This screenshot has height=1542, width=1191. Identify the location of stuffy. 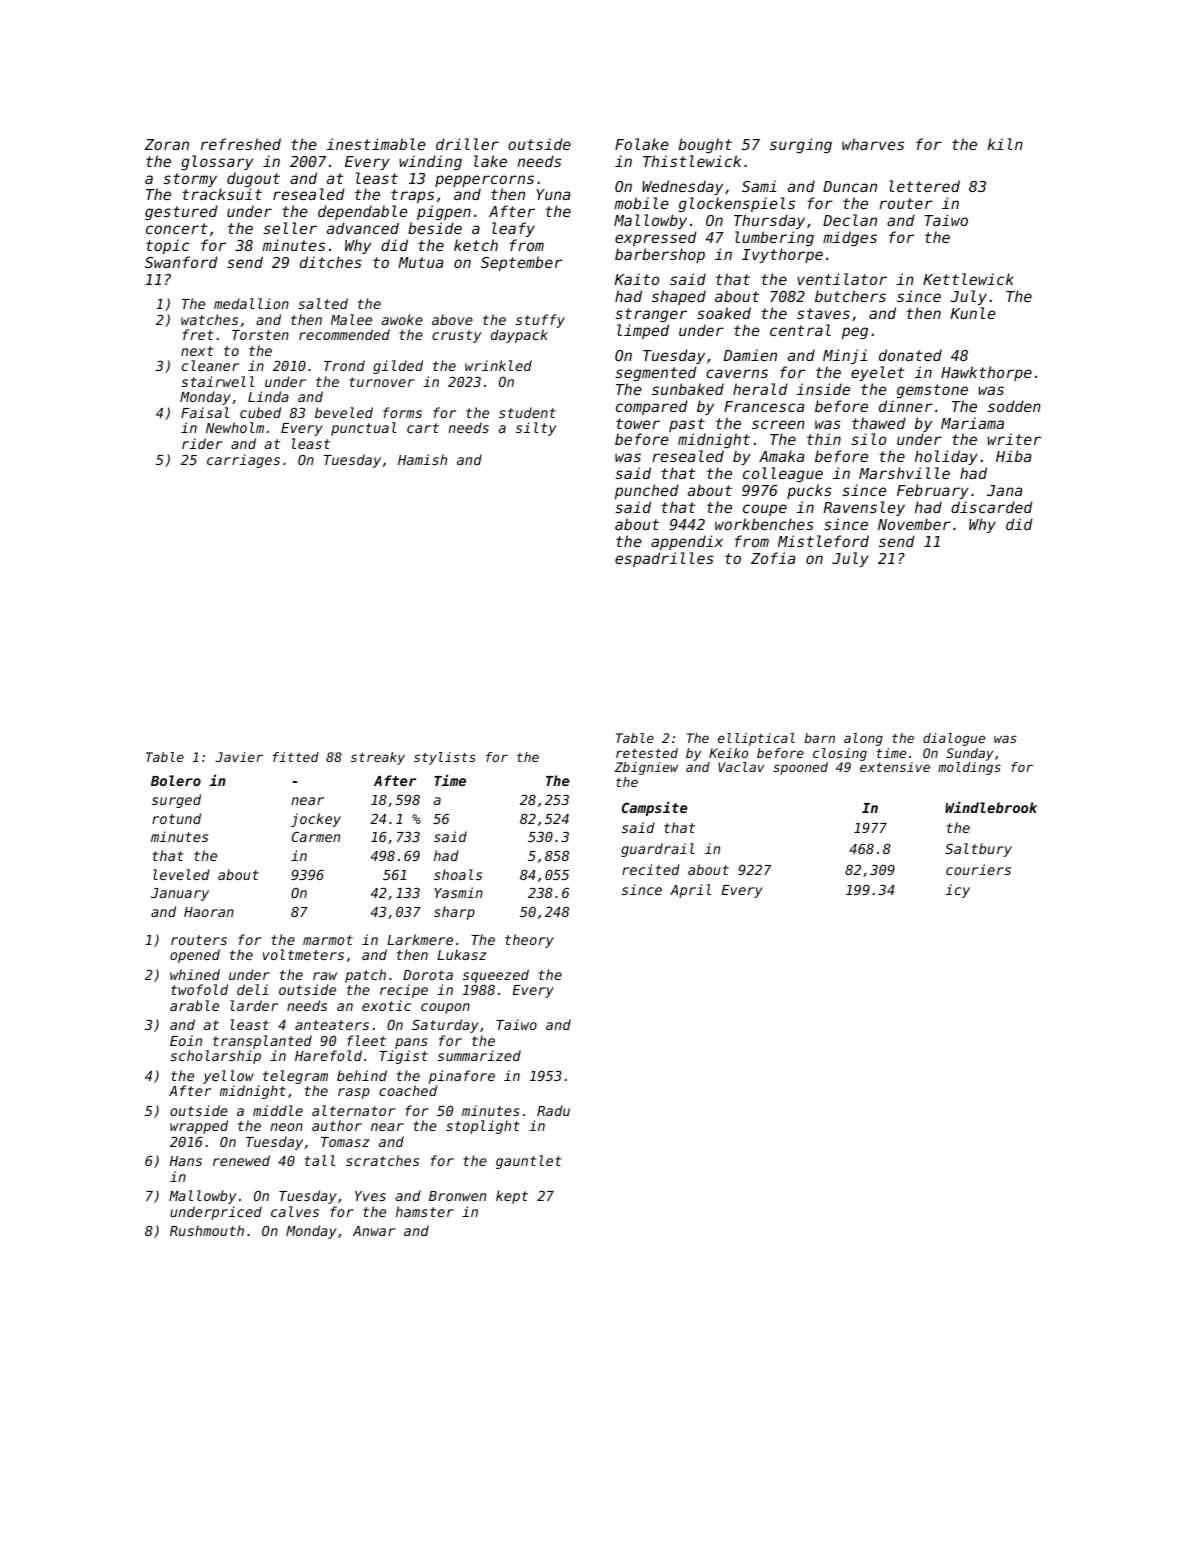
(540, 321).
